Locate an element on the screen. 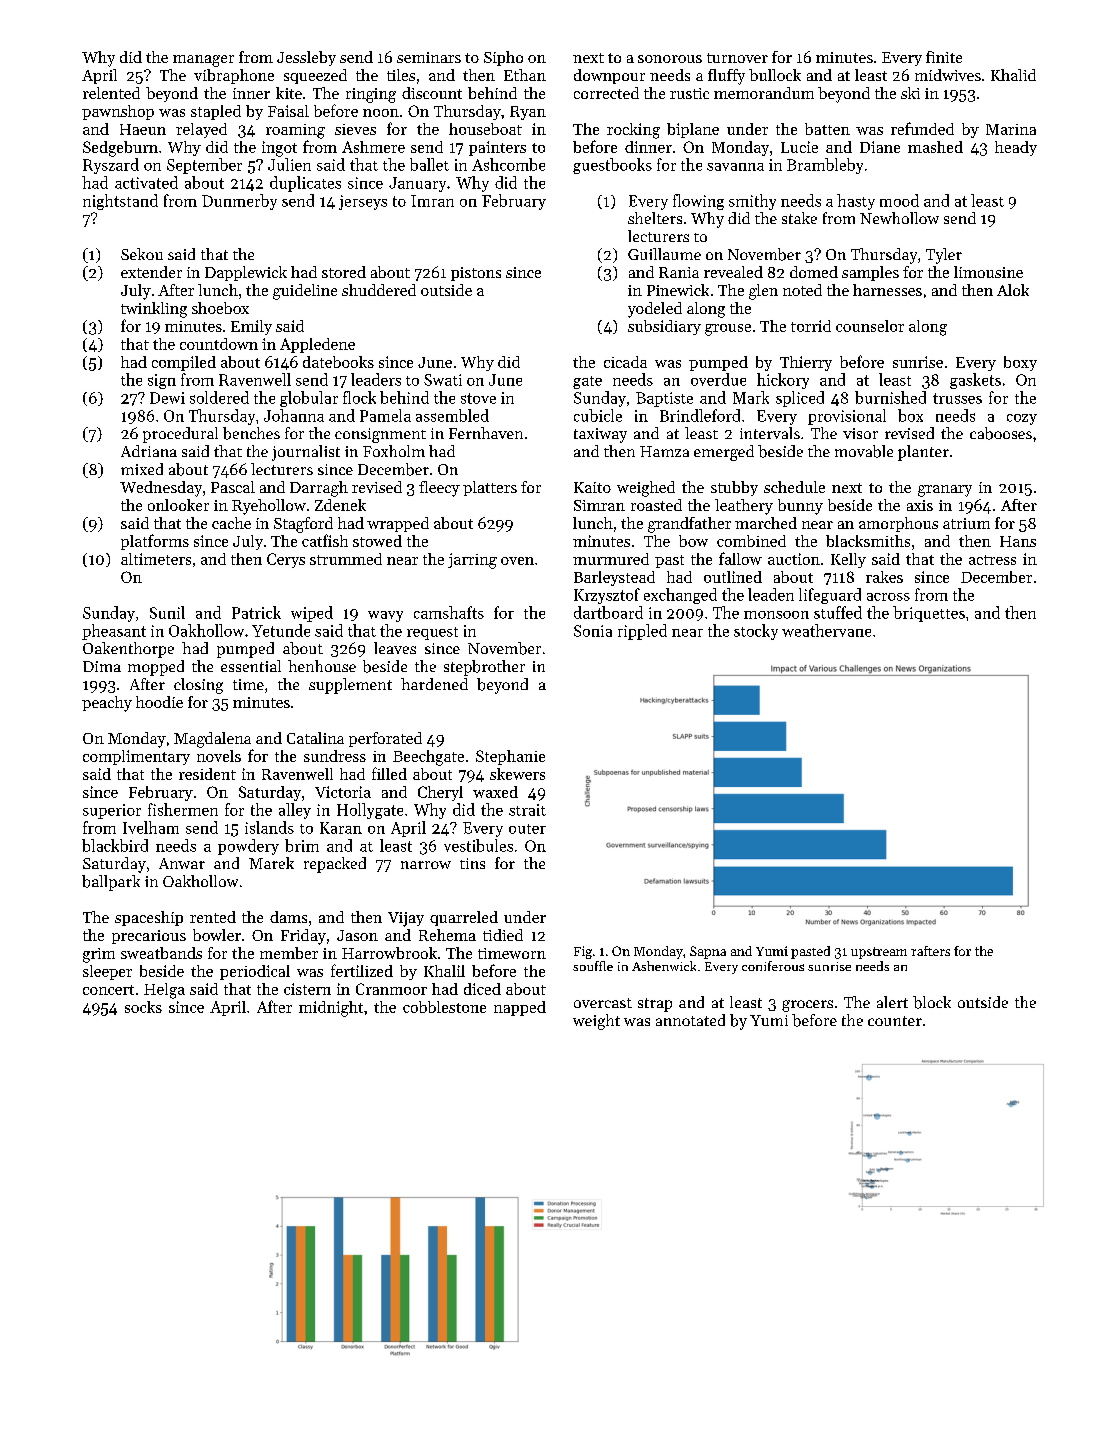 The height and width of the screenshot is (1448, 1119). Ashmere is located at coordinates (373, 147).
